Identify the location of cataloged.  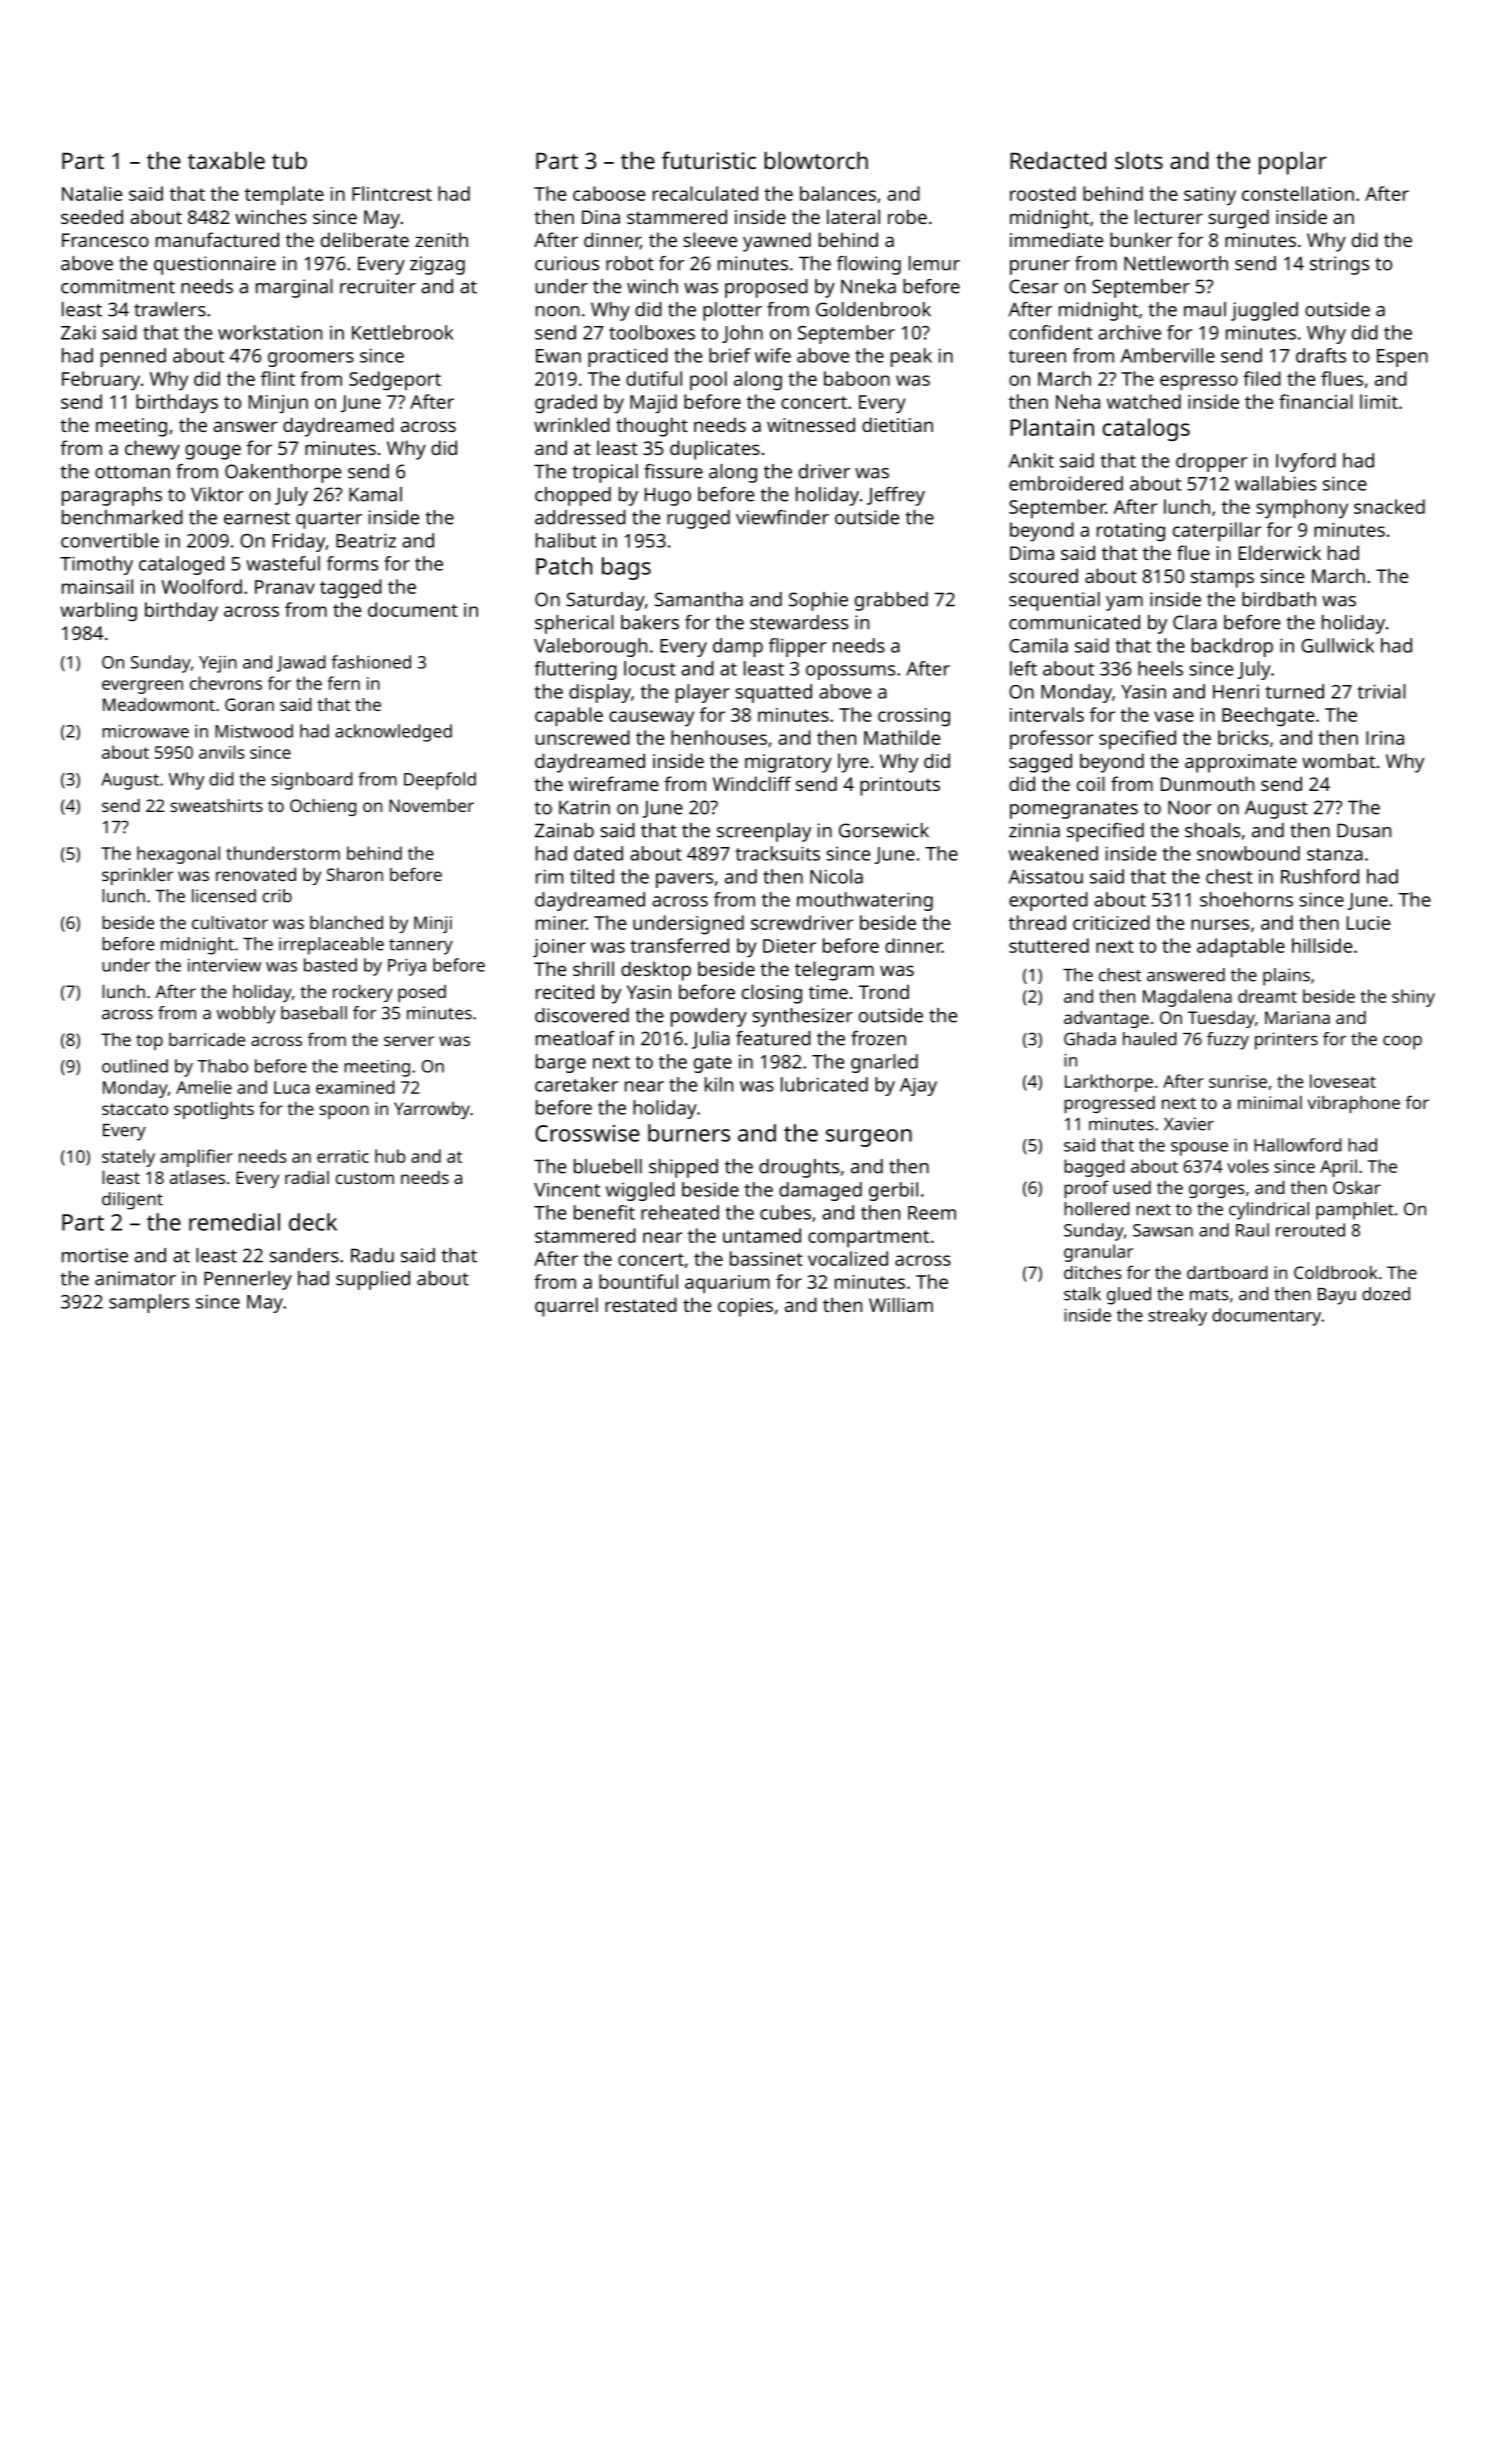
(181, 565).
